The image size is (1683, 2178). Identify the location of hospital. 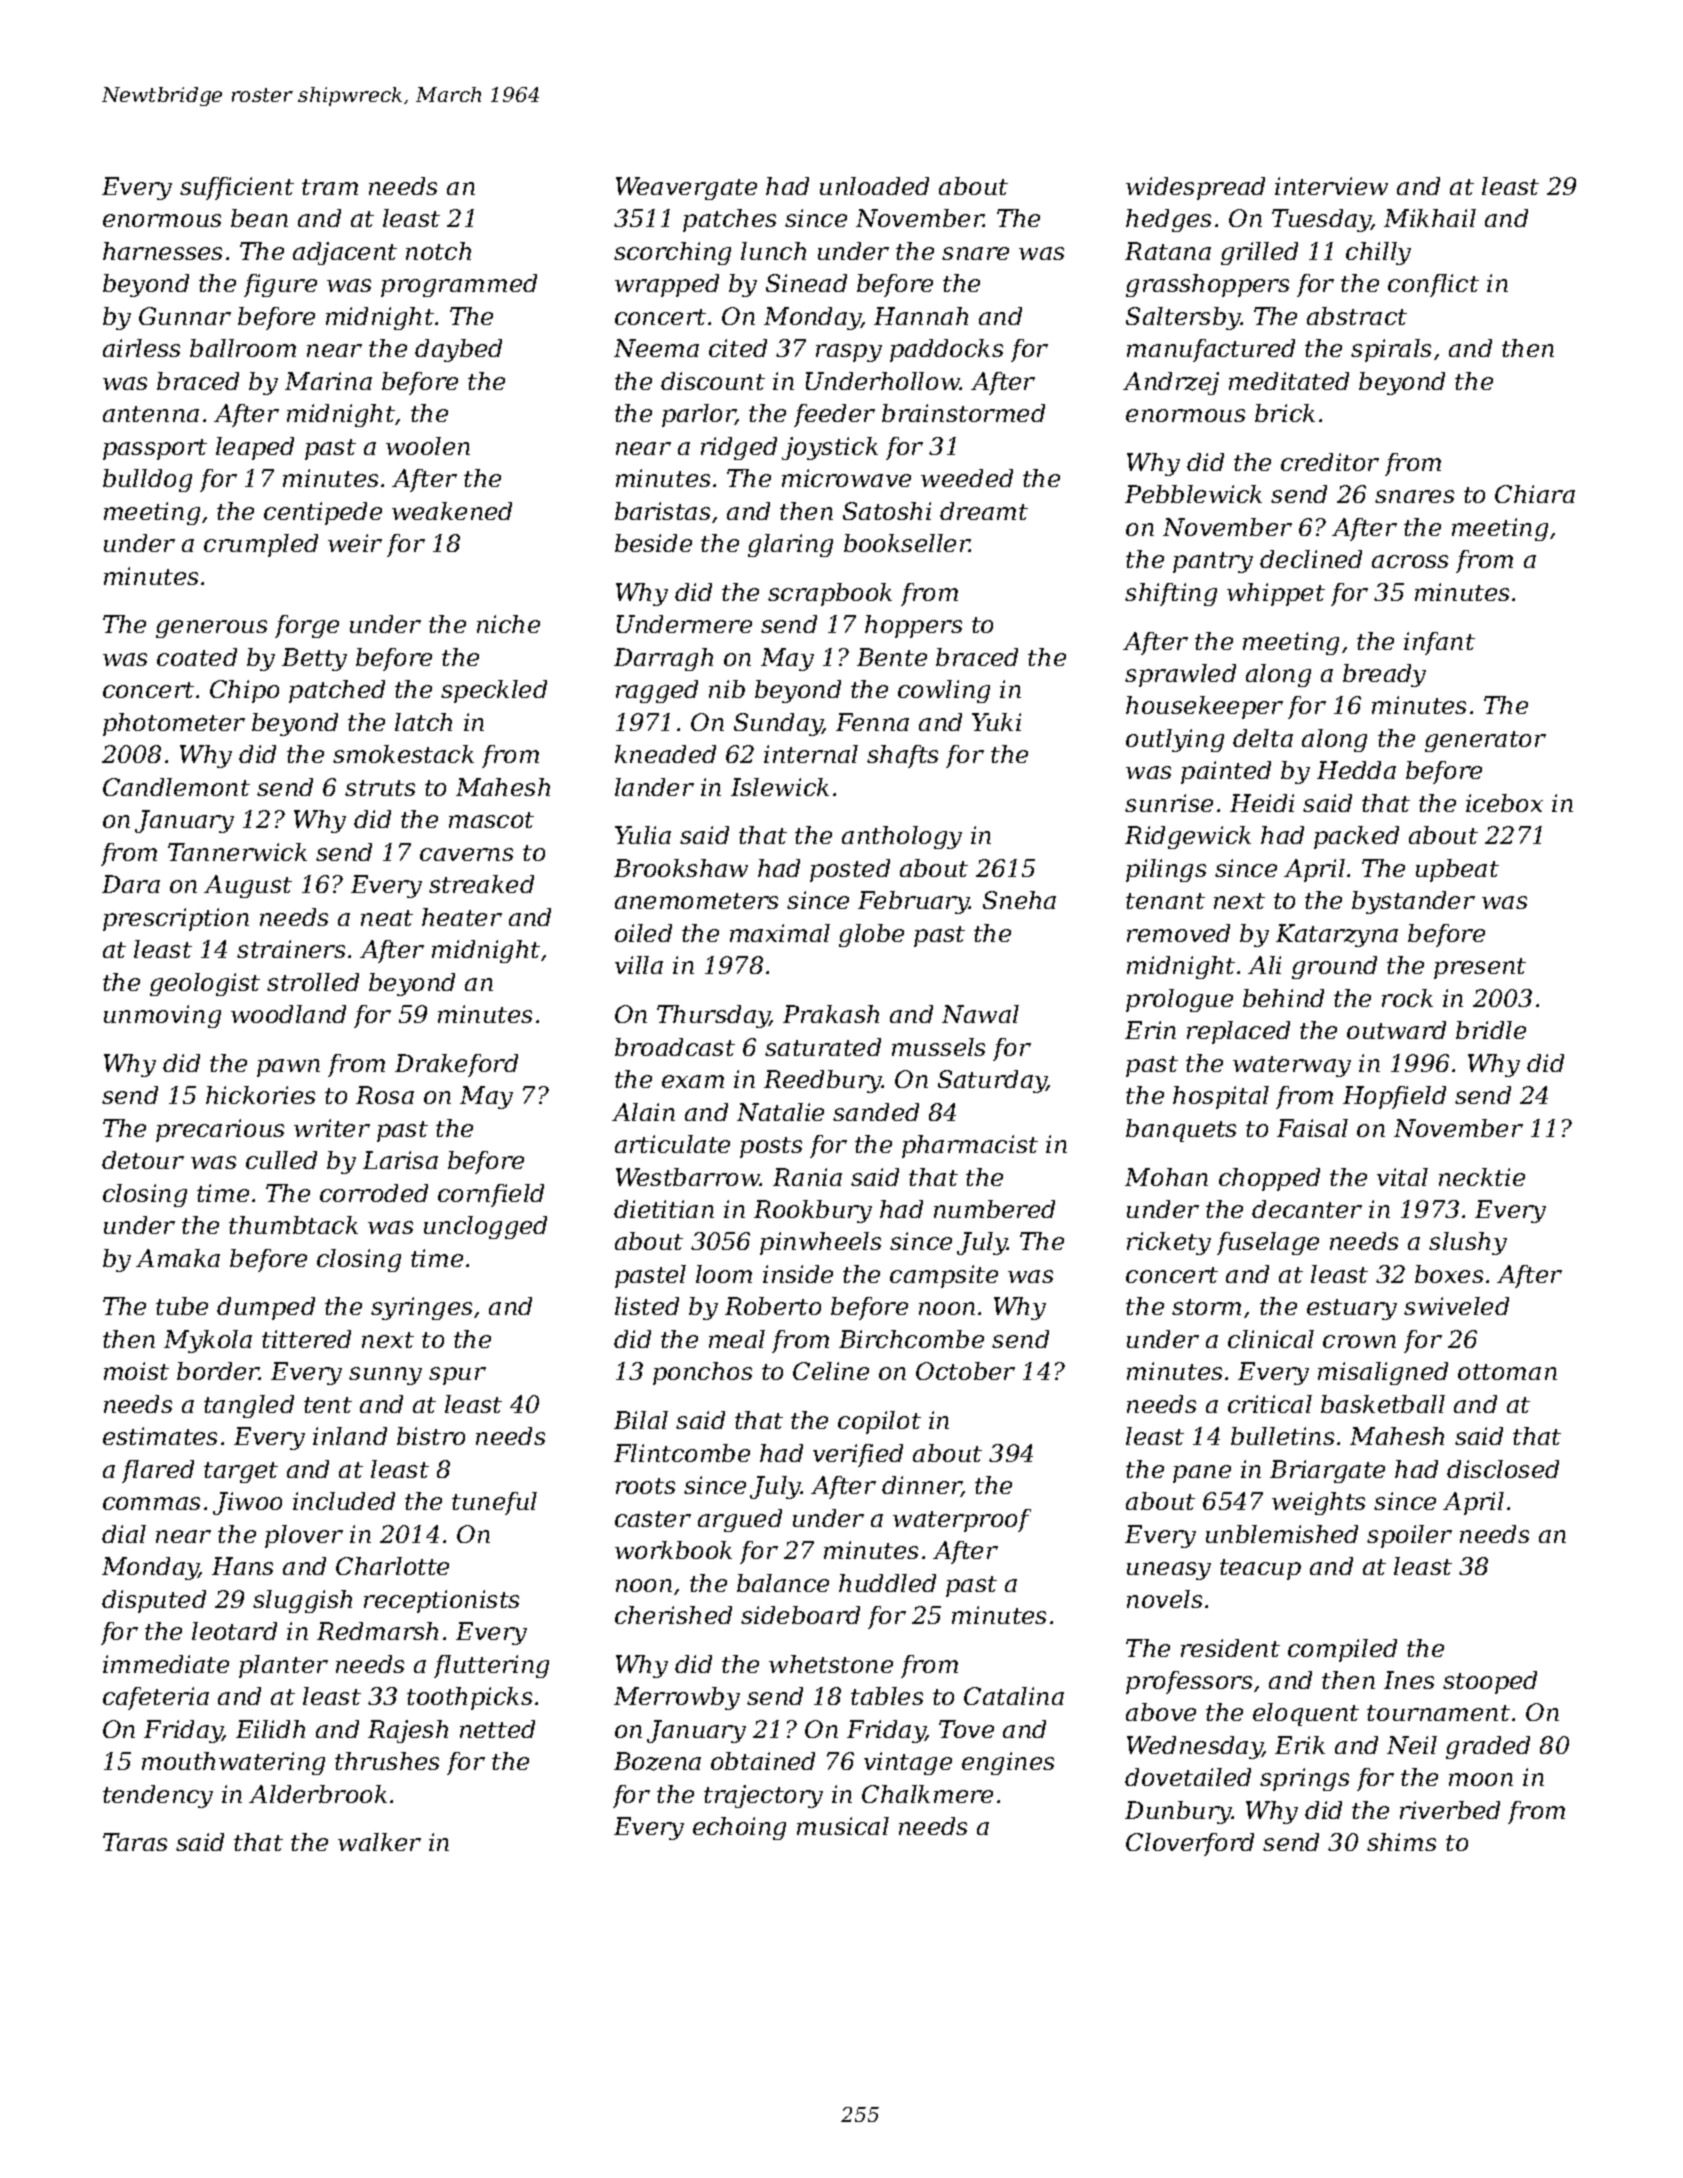
(1221, 1097).
